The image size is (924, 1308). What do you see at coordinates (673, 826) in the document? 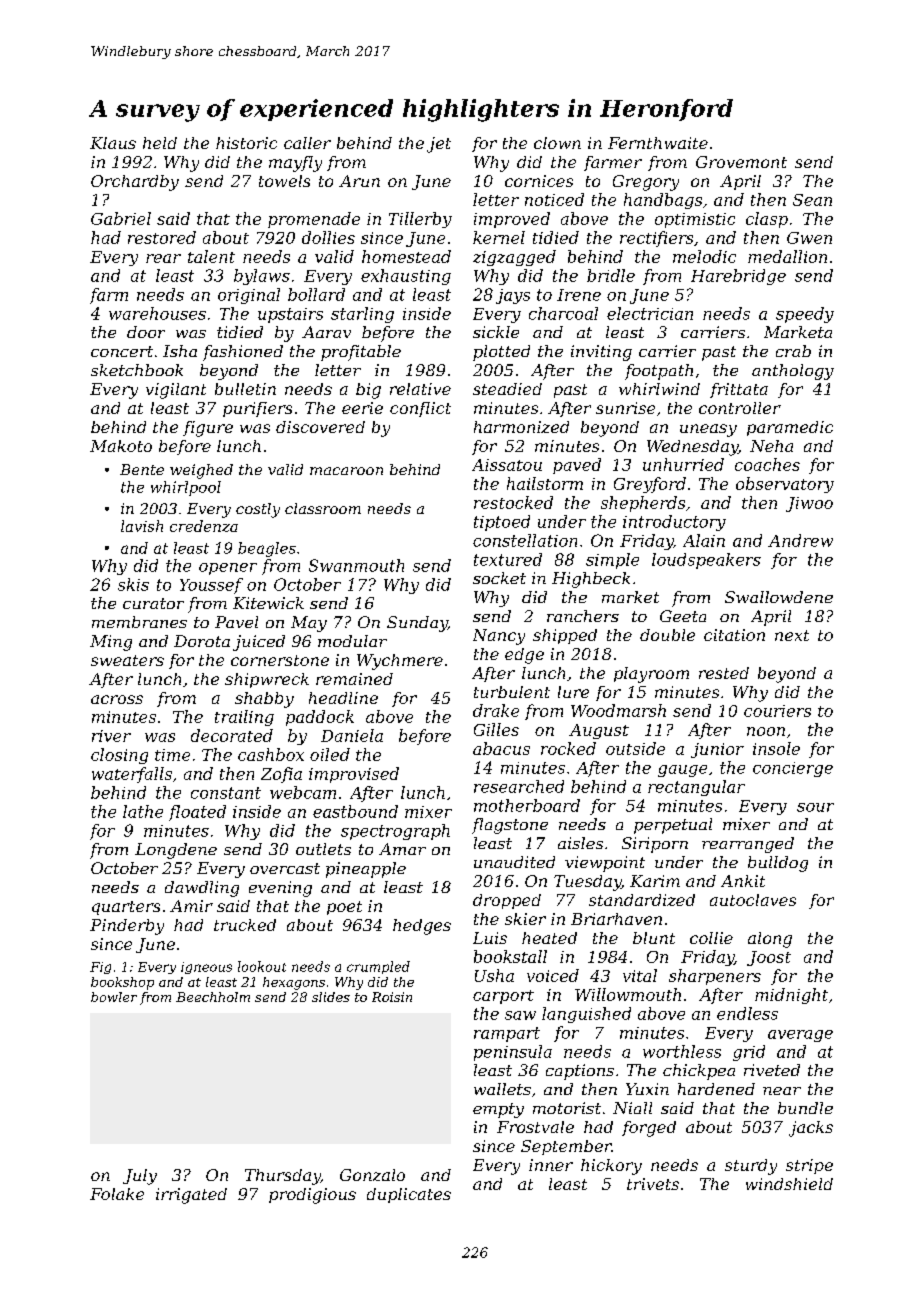
I see `perpetual` at bounding box center [673, 826].
